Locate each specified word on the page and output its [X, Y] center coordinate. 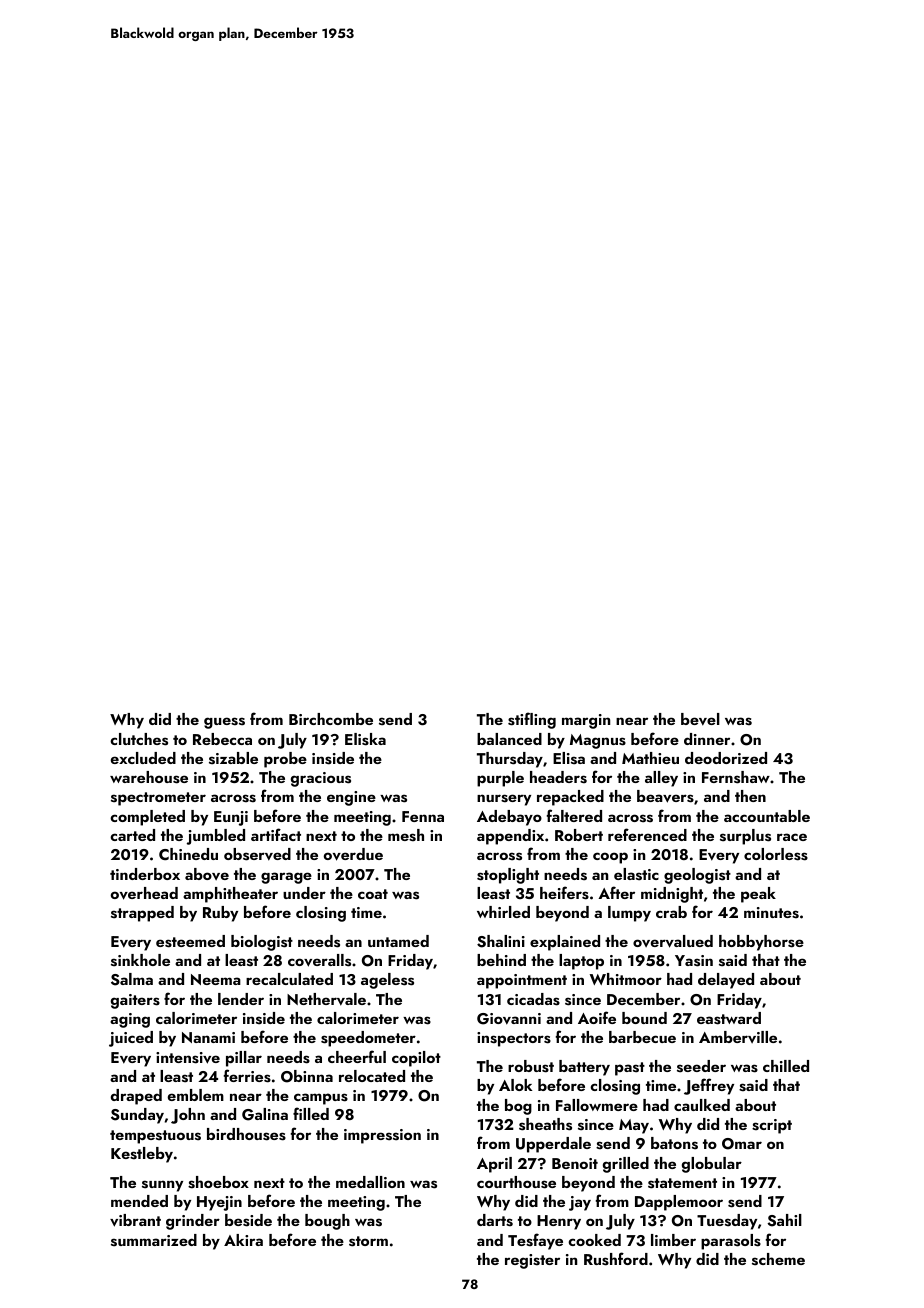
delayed [726, 981]
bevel [700, 719]
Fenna [423, 816]
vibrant [135, 1220]
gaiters [135, 1001]
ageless [387, 981]
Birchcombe [331, 719]
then [750, 796]
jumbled [216, 837]
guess [224, 723]
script [772, 1126]
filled [311, 1113]
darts [495, 1220]
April [494, 1165]
